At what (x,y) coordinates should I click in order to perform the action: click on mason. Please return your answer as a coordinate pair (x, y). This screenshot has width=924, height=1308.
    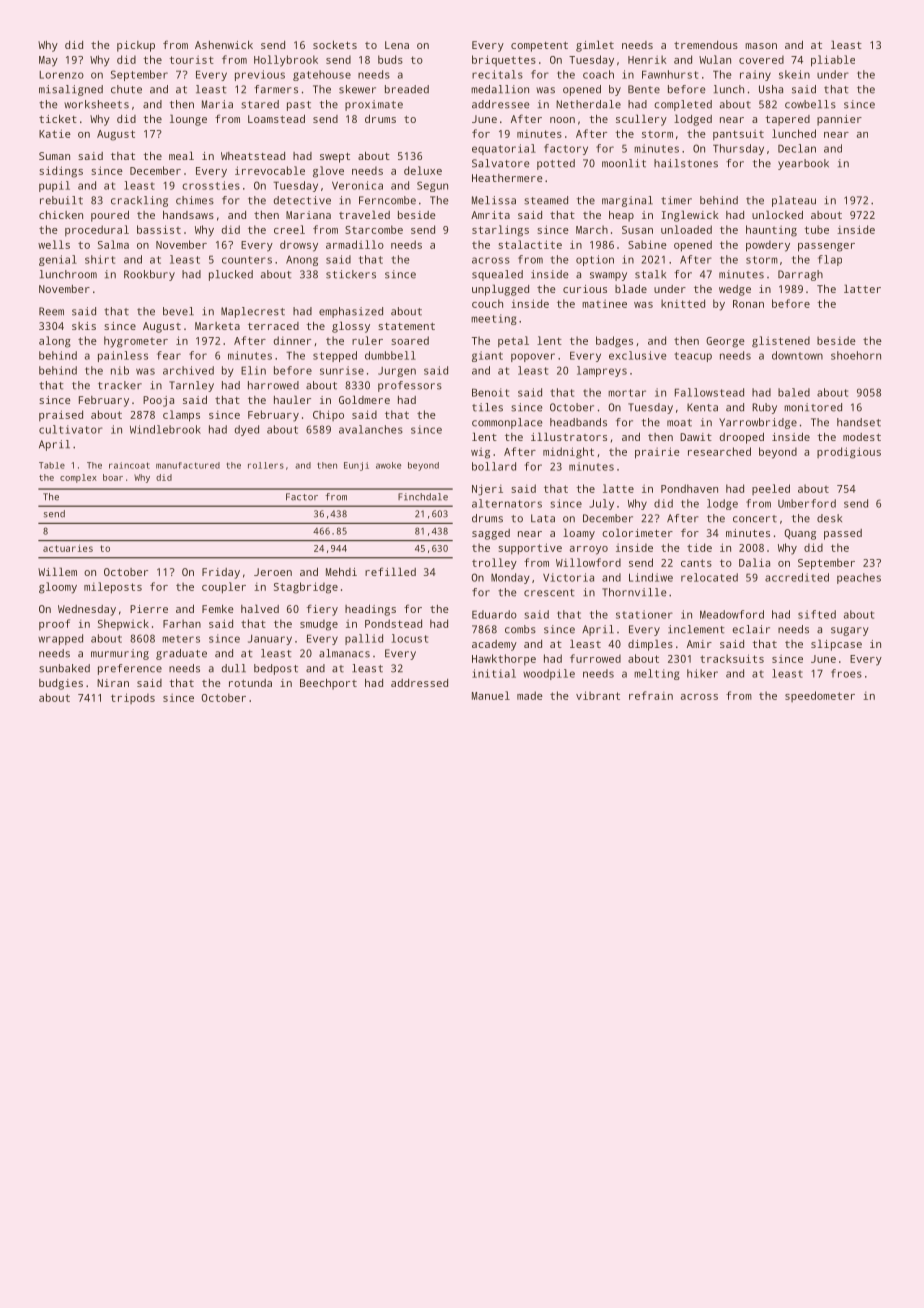
    Looking at the image, I should click on (761, 46).
